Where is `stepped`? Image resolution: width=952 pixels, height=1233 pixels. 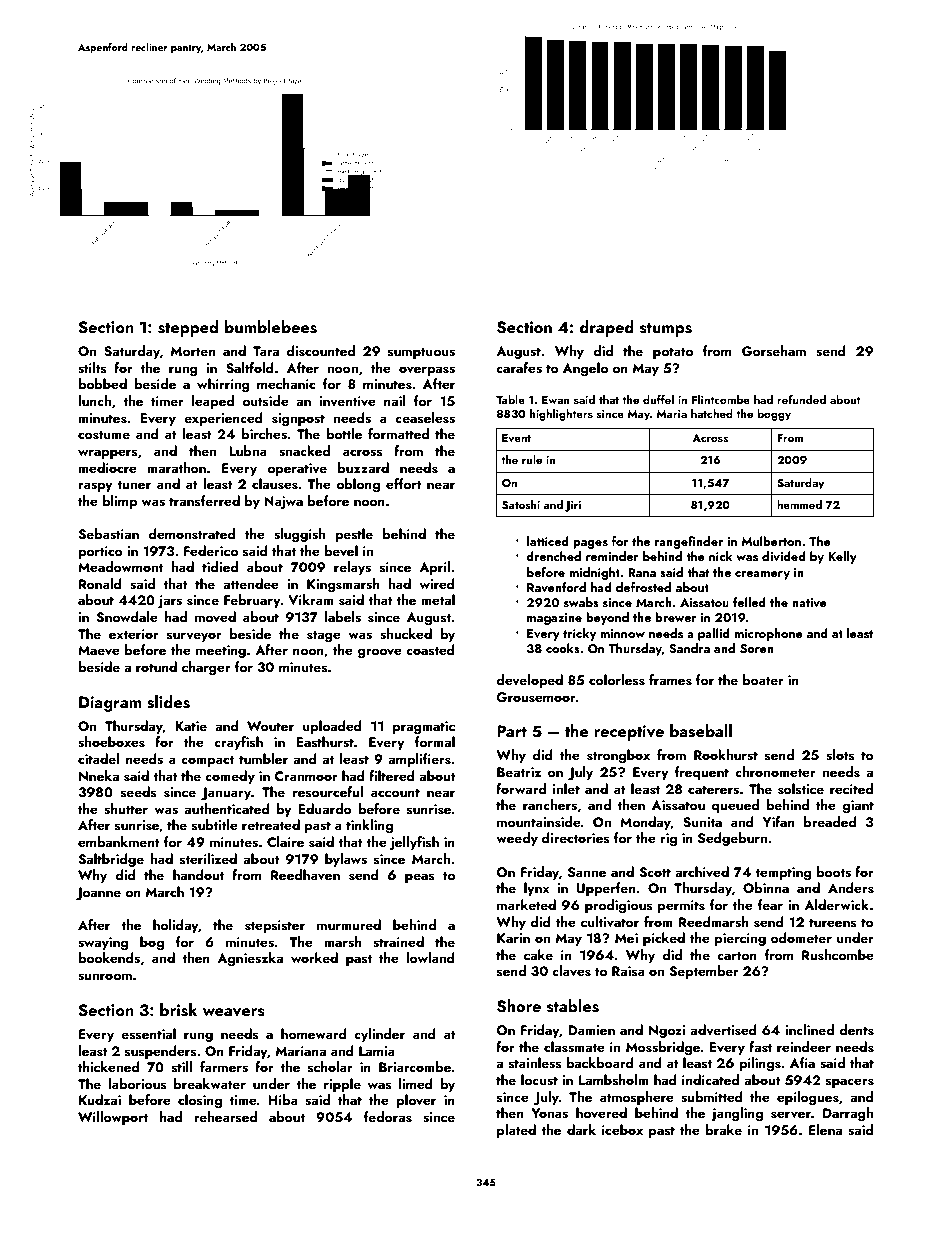 stepped is located at coordinates (188, 328).
